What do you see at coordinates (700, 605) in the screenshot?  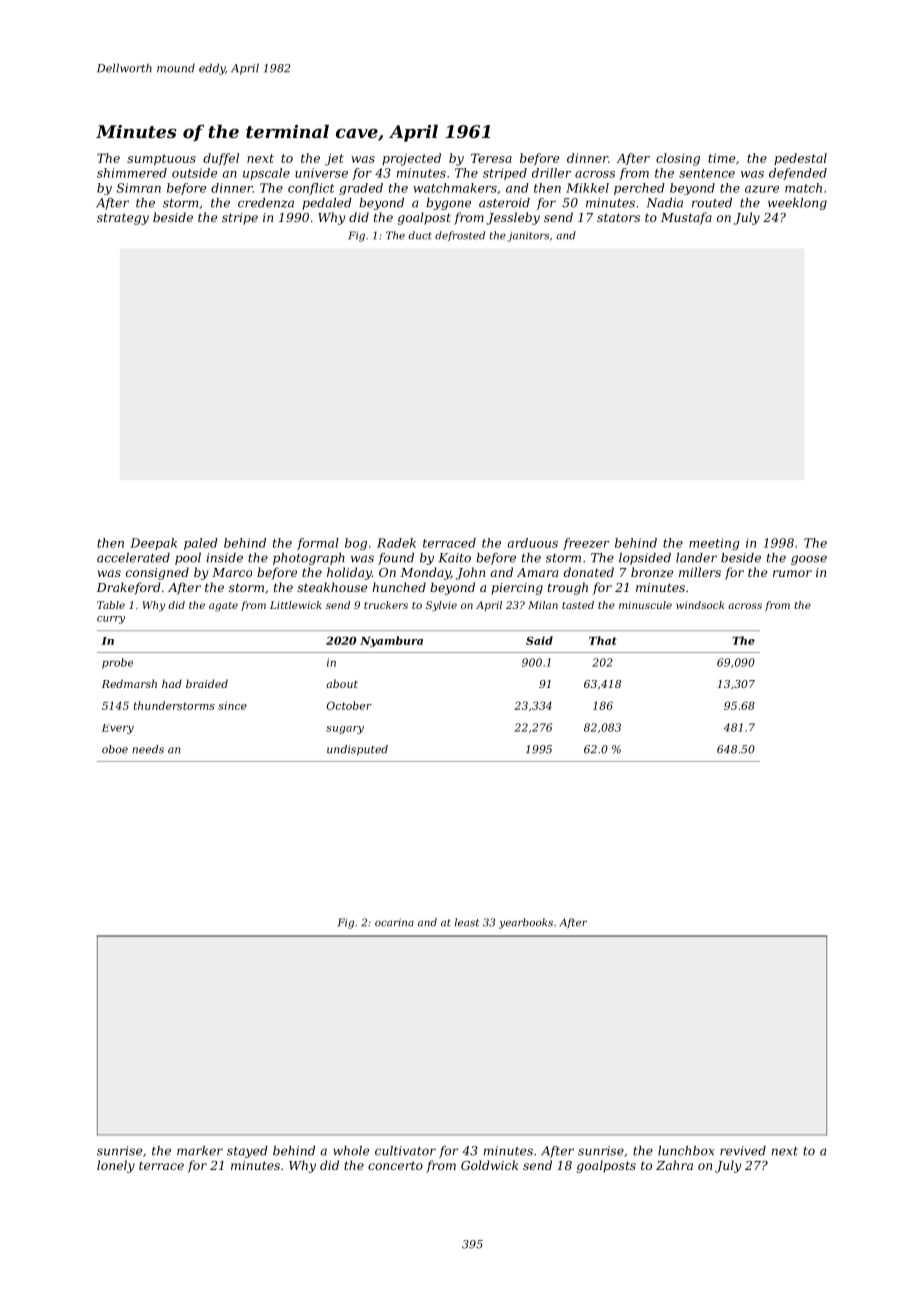 I see `windsock` at bounding box center [700, 605].
